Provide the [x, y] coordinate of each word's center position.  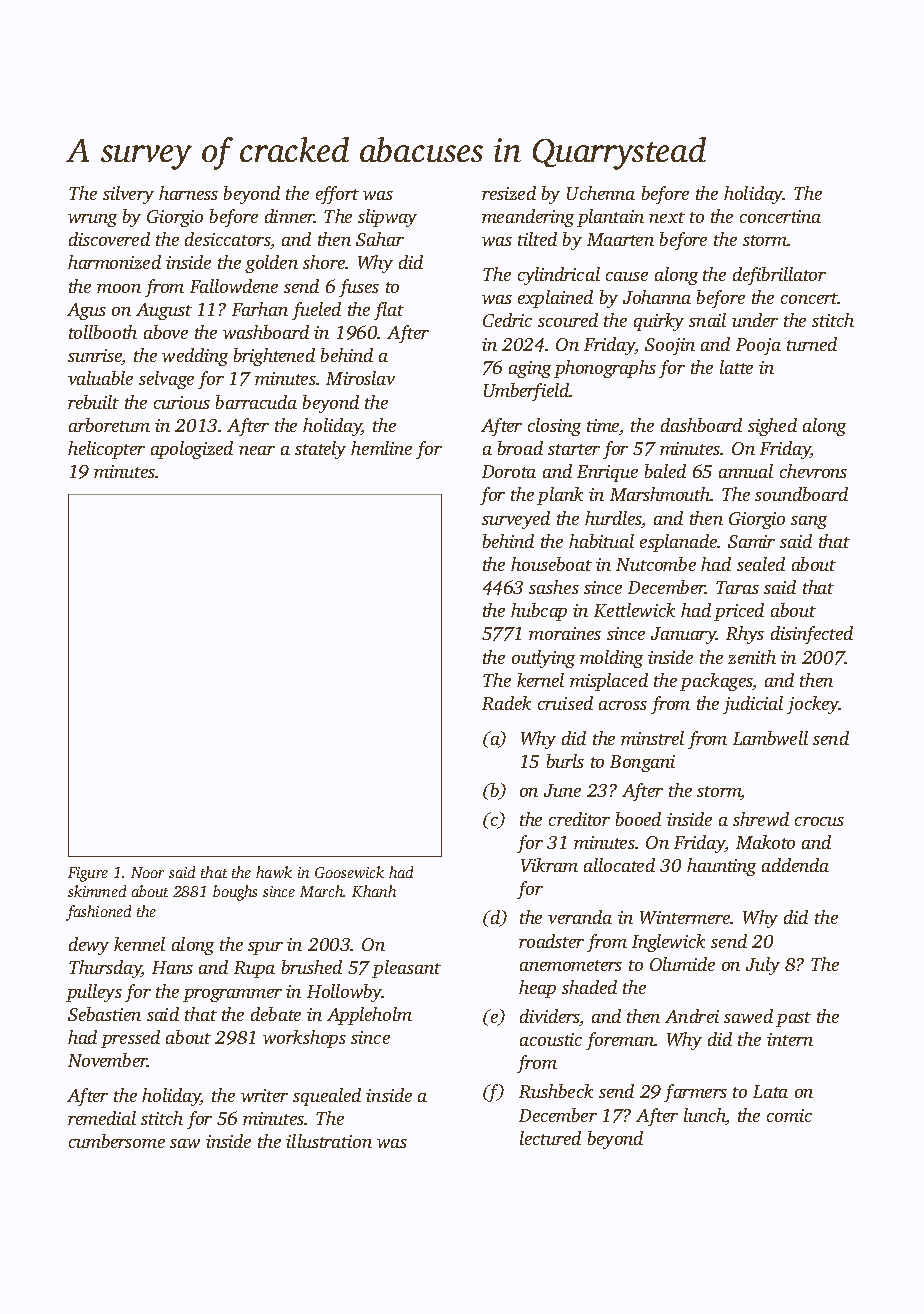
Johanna [657, 297]
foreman [620, 1041]
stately [320, 450]
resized [509, 193]
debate [276, 1014]
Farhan [260, 309]
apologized [192, 450]
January [683, 635]
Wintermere [685, 917]
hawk [274, 872]
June [562, 790]
